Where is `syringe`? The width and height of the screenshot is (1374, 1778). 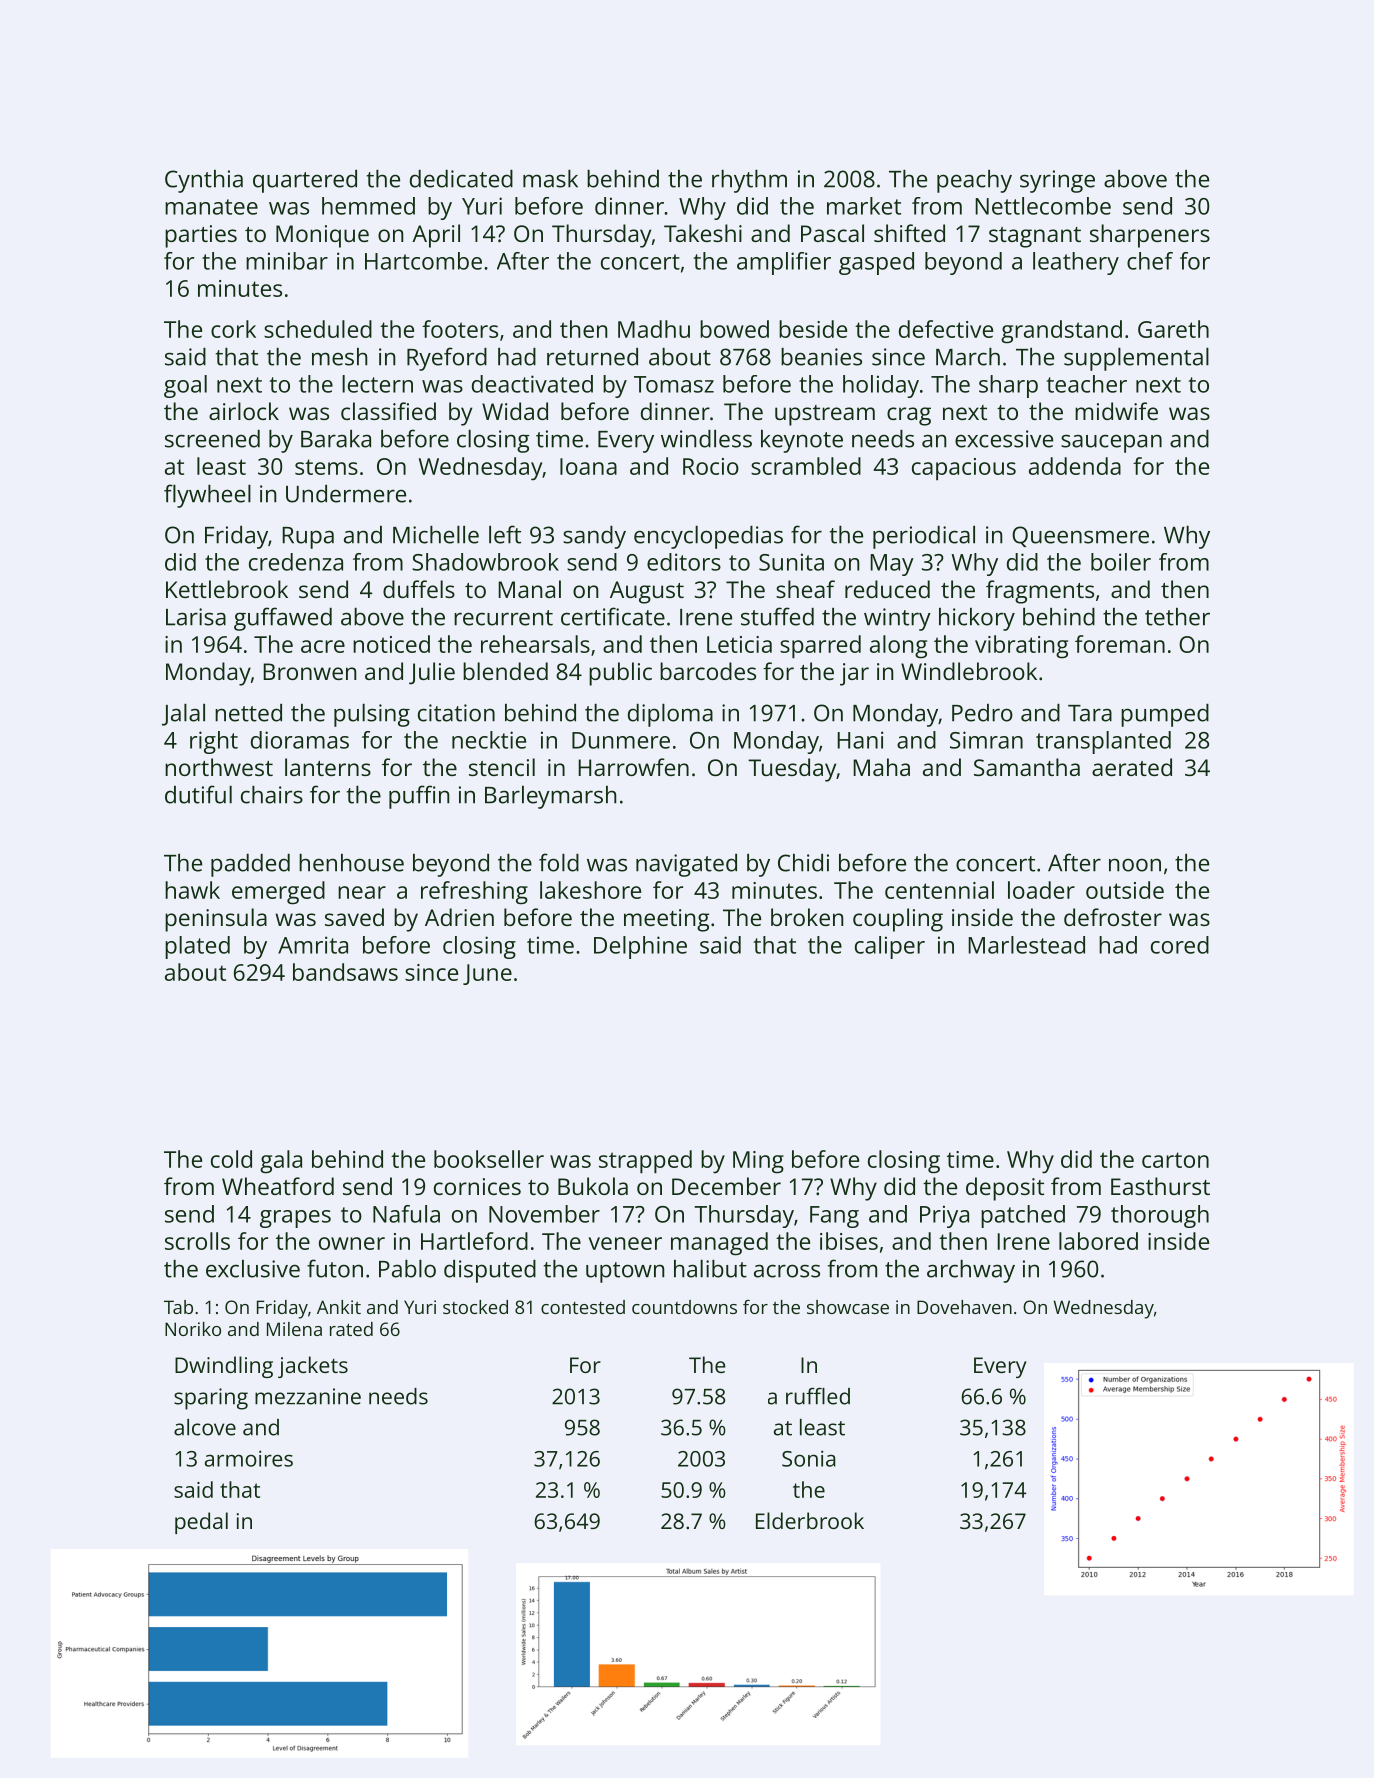
syringe is located at coordinates (1057, 181).
